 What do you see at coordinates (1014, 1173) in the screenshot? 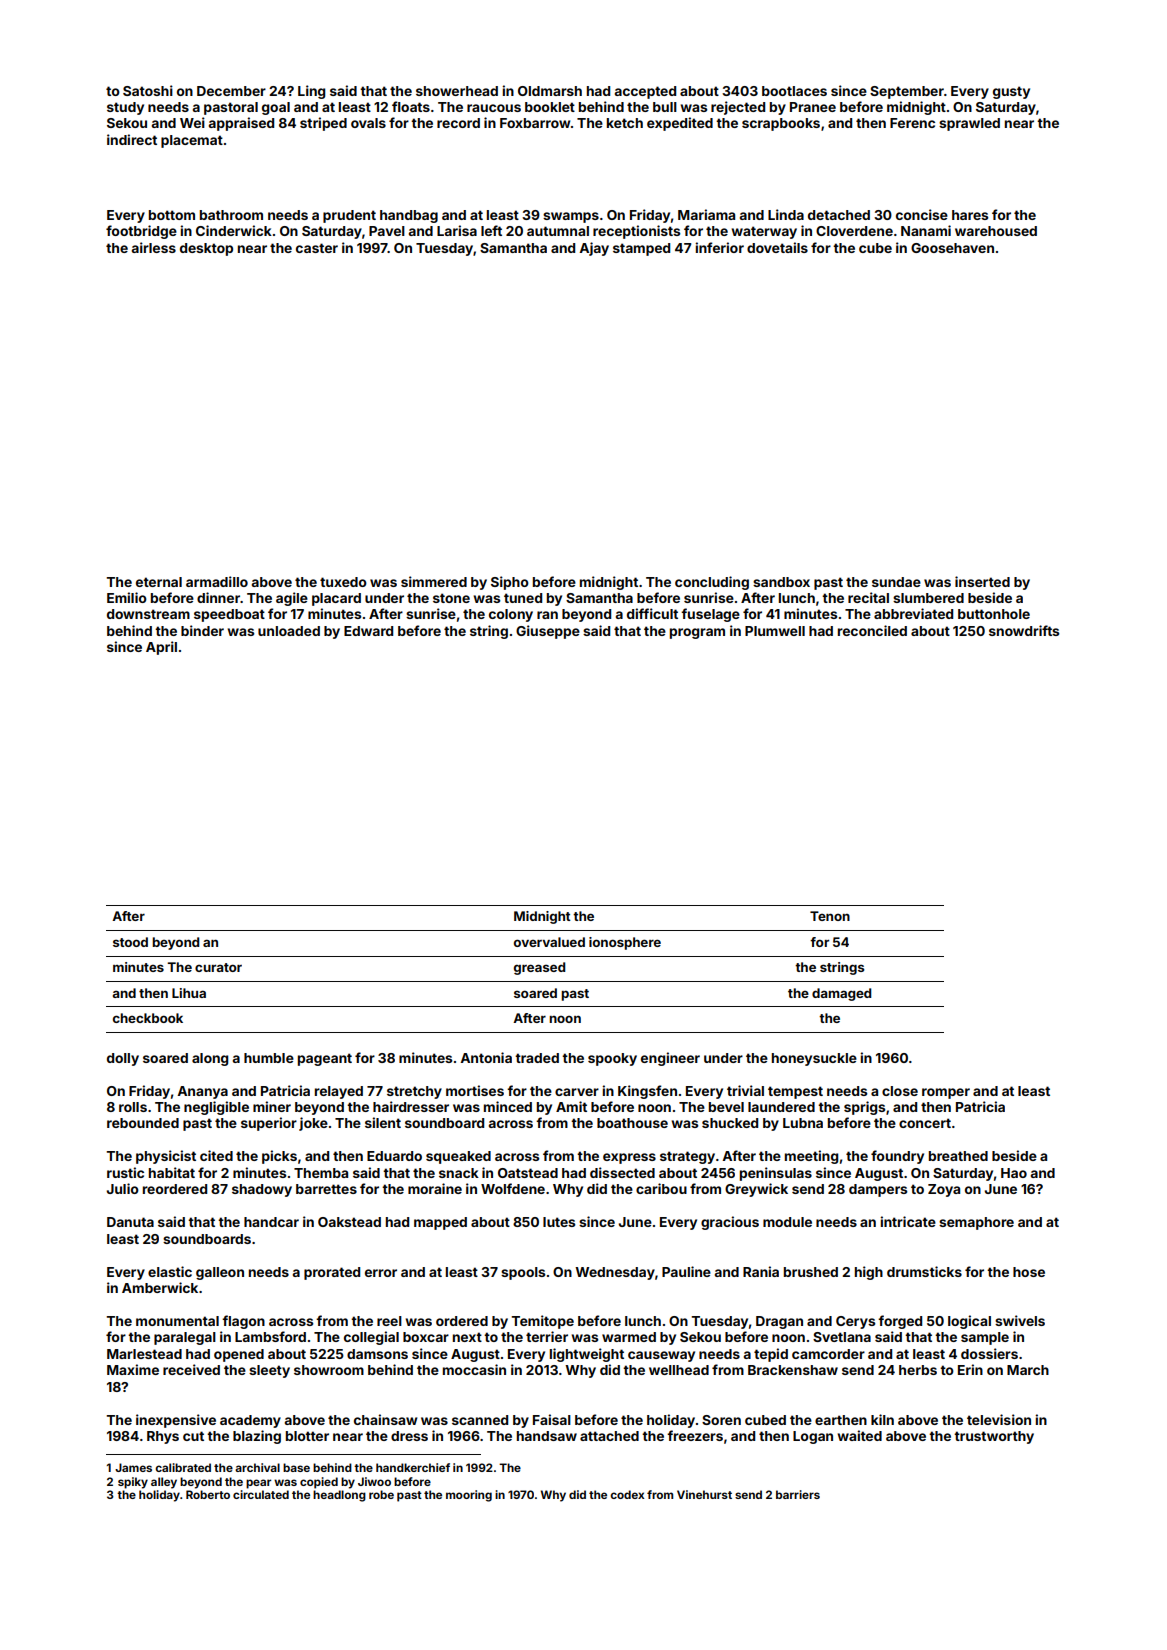
I see `Hao` at bounding box center [1014, 1173].
